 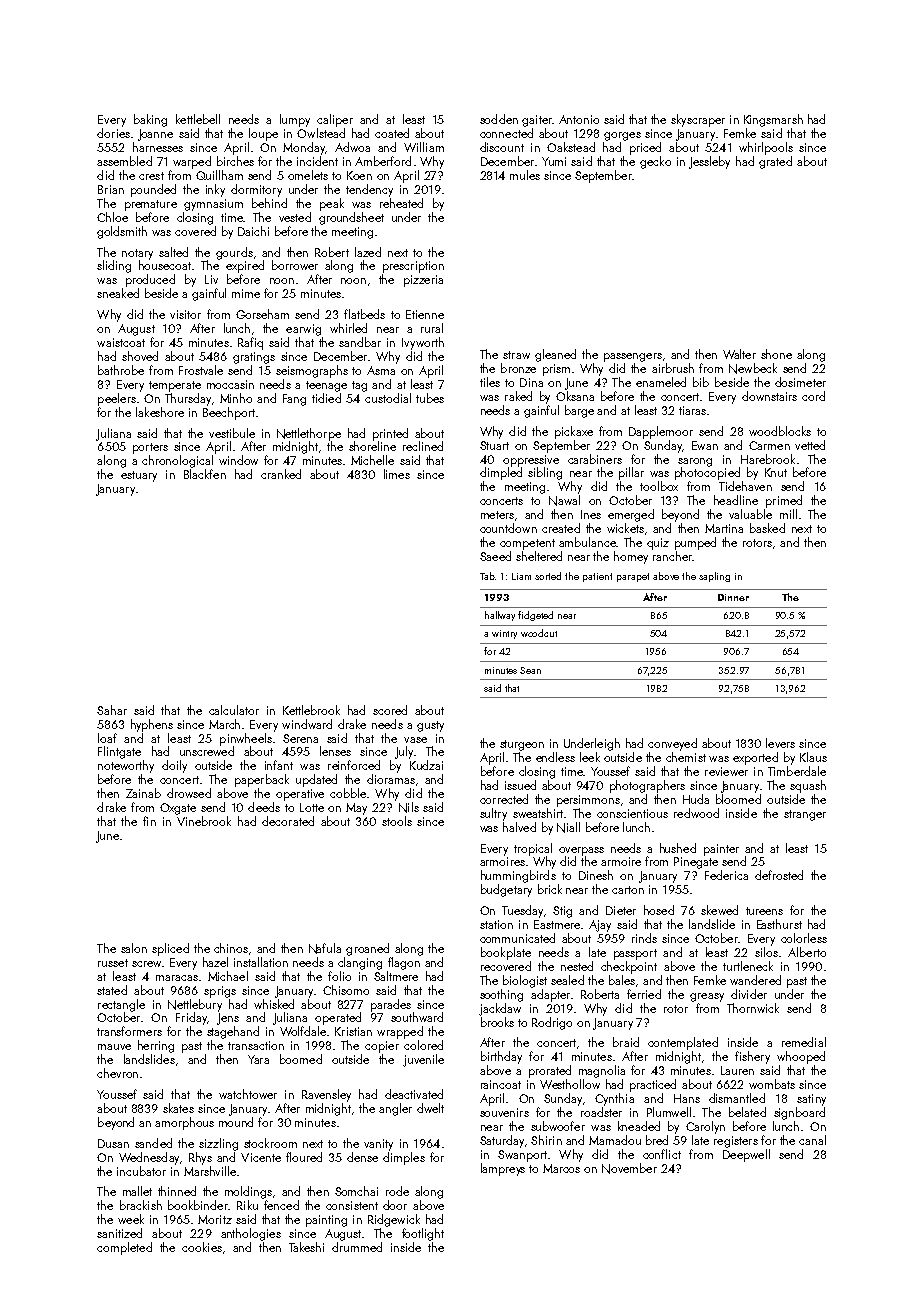 What do you see at coordinates (423, 1234) in the document?
I see `footlight` at bounding box center [423, 1234].
